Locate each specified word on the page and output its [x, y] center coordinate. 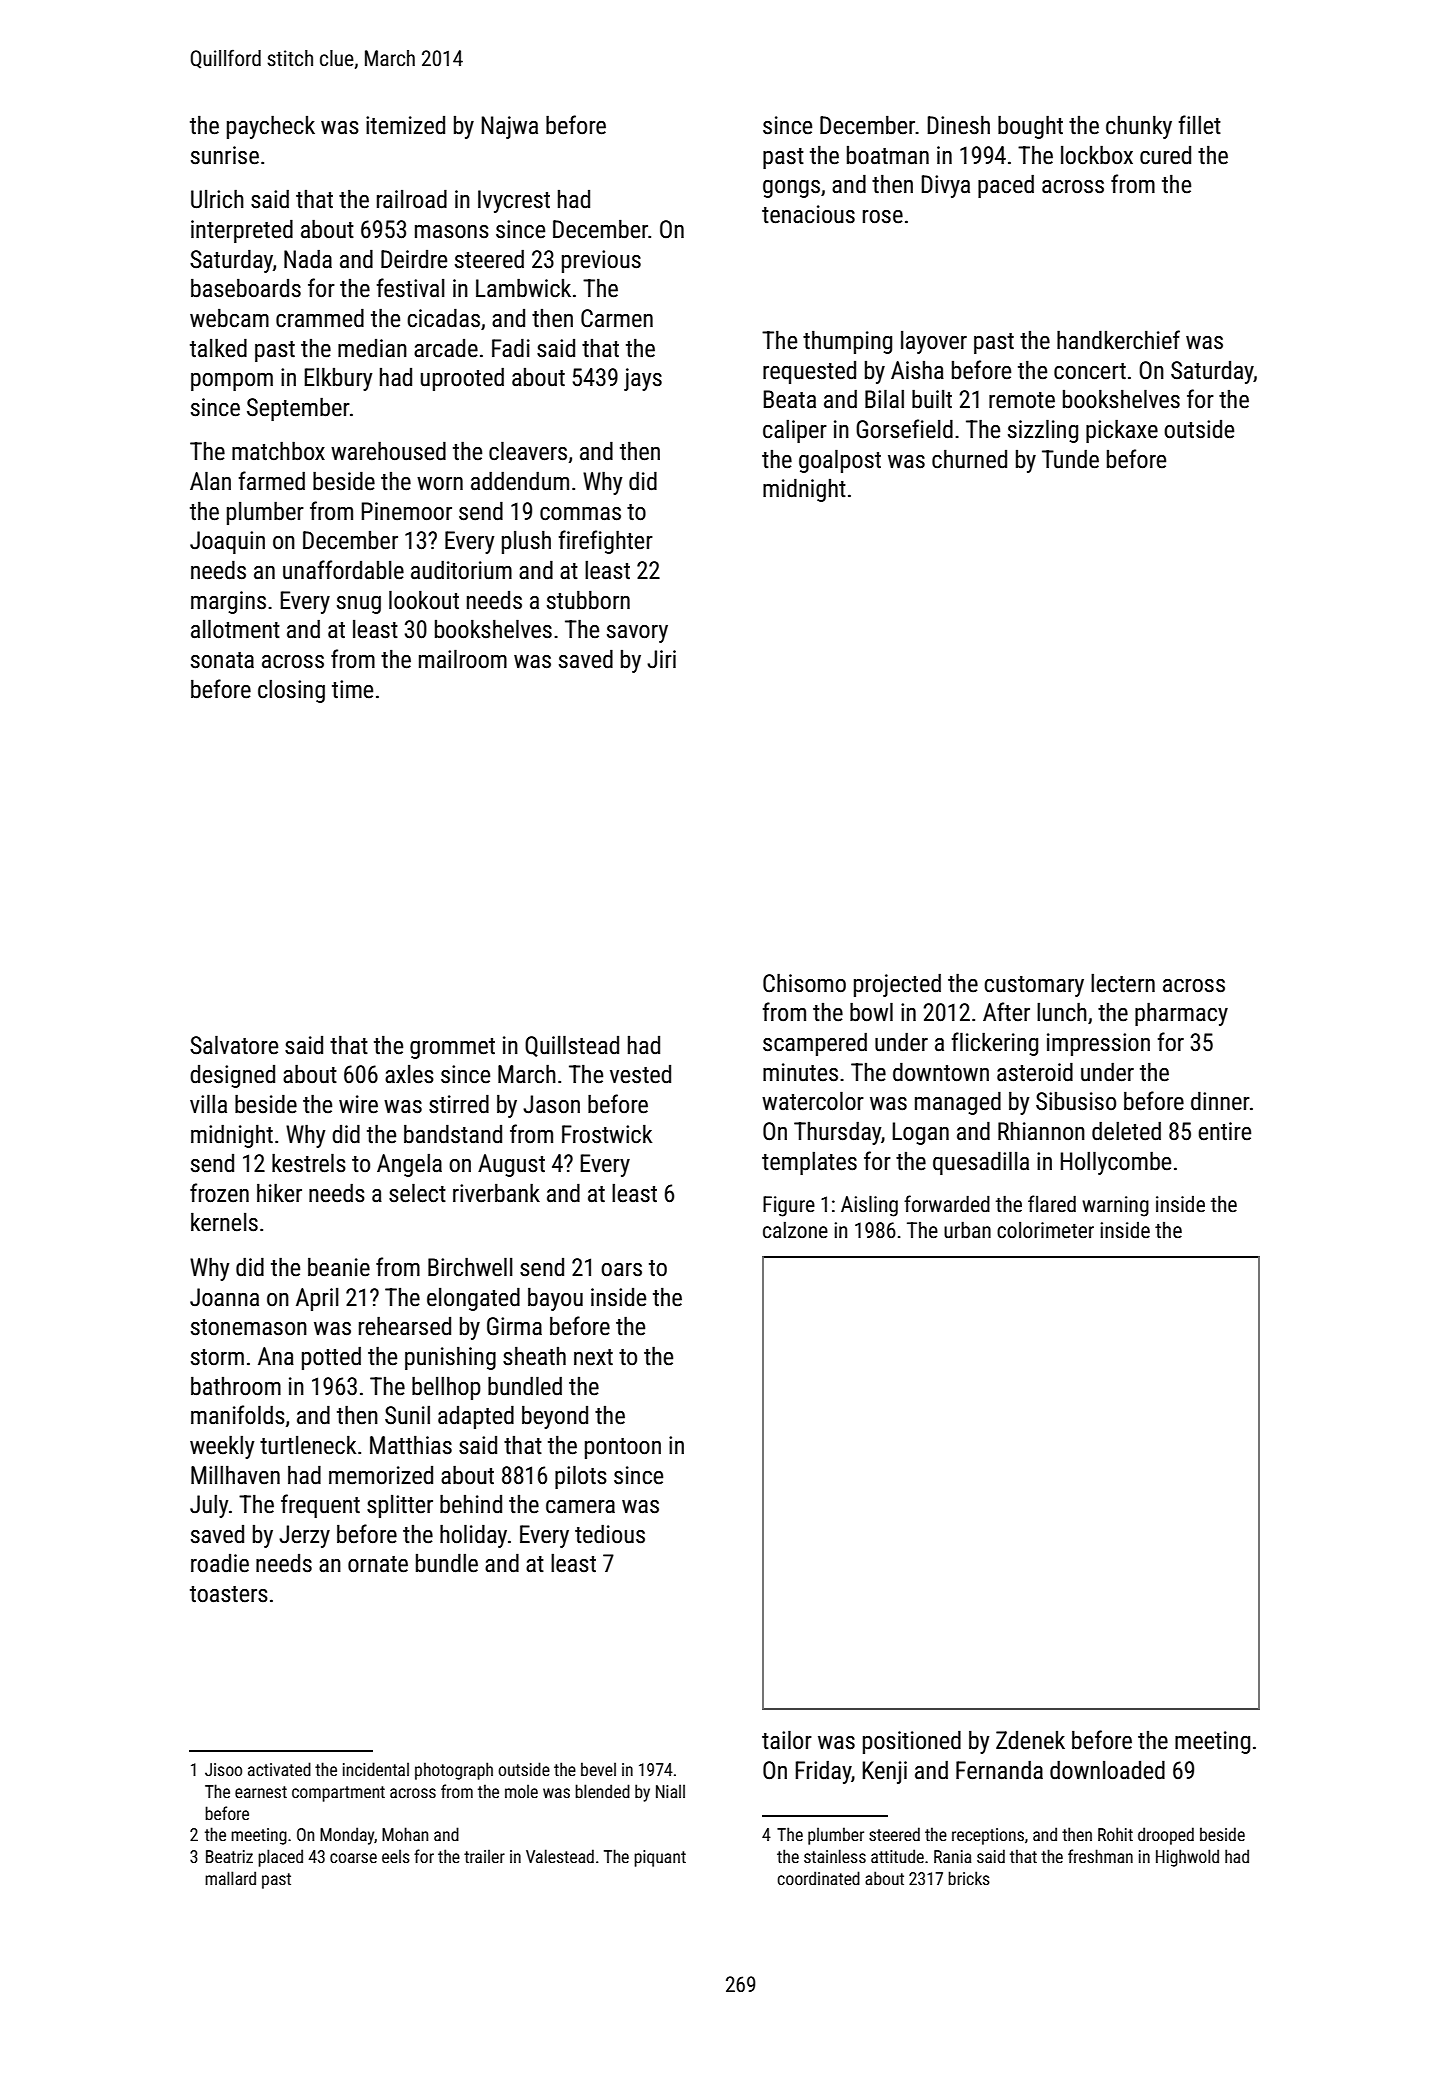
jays [643, 379]
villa [208, 1104]
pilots [581, 1477]
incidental [376, 1769]
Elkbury [338, 379]
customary [1034, 986]
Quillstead [572, 1046]
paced [1006, 186]
